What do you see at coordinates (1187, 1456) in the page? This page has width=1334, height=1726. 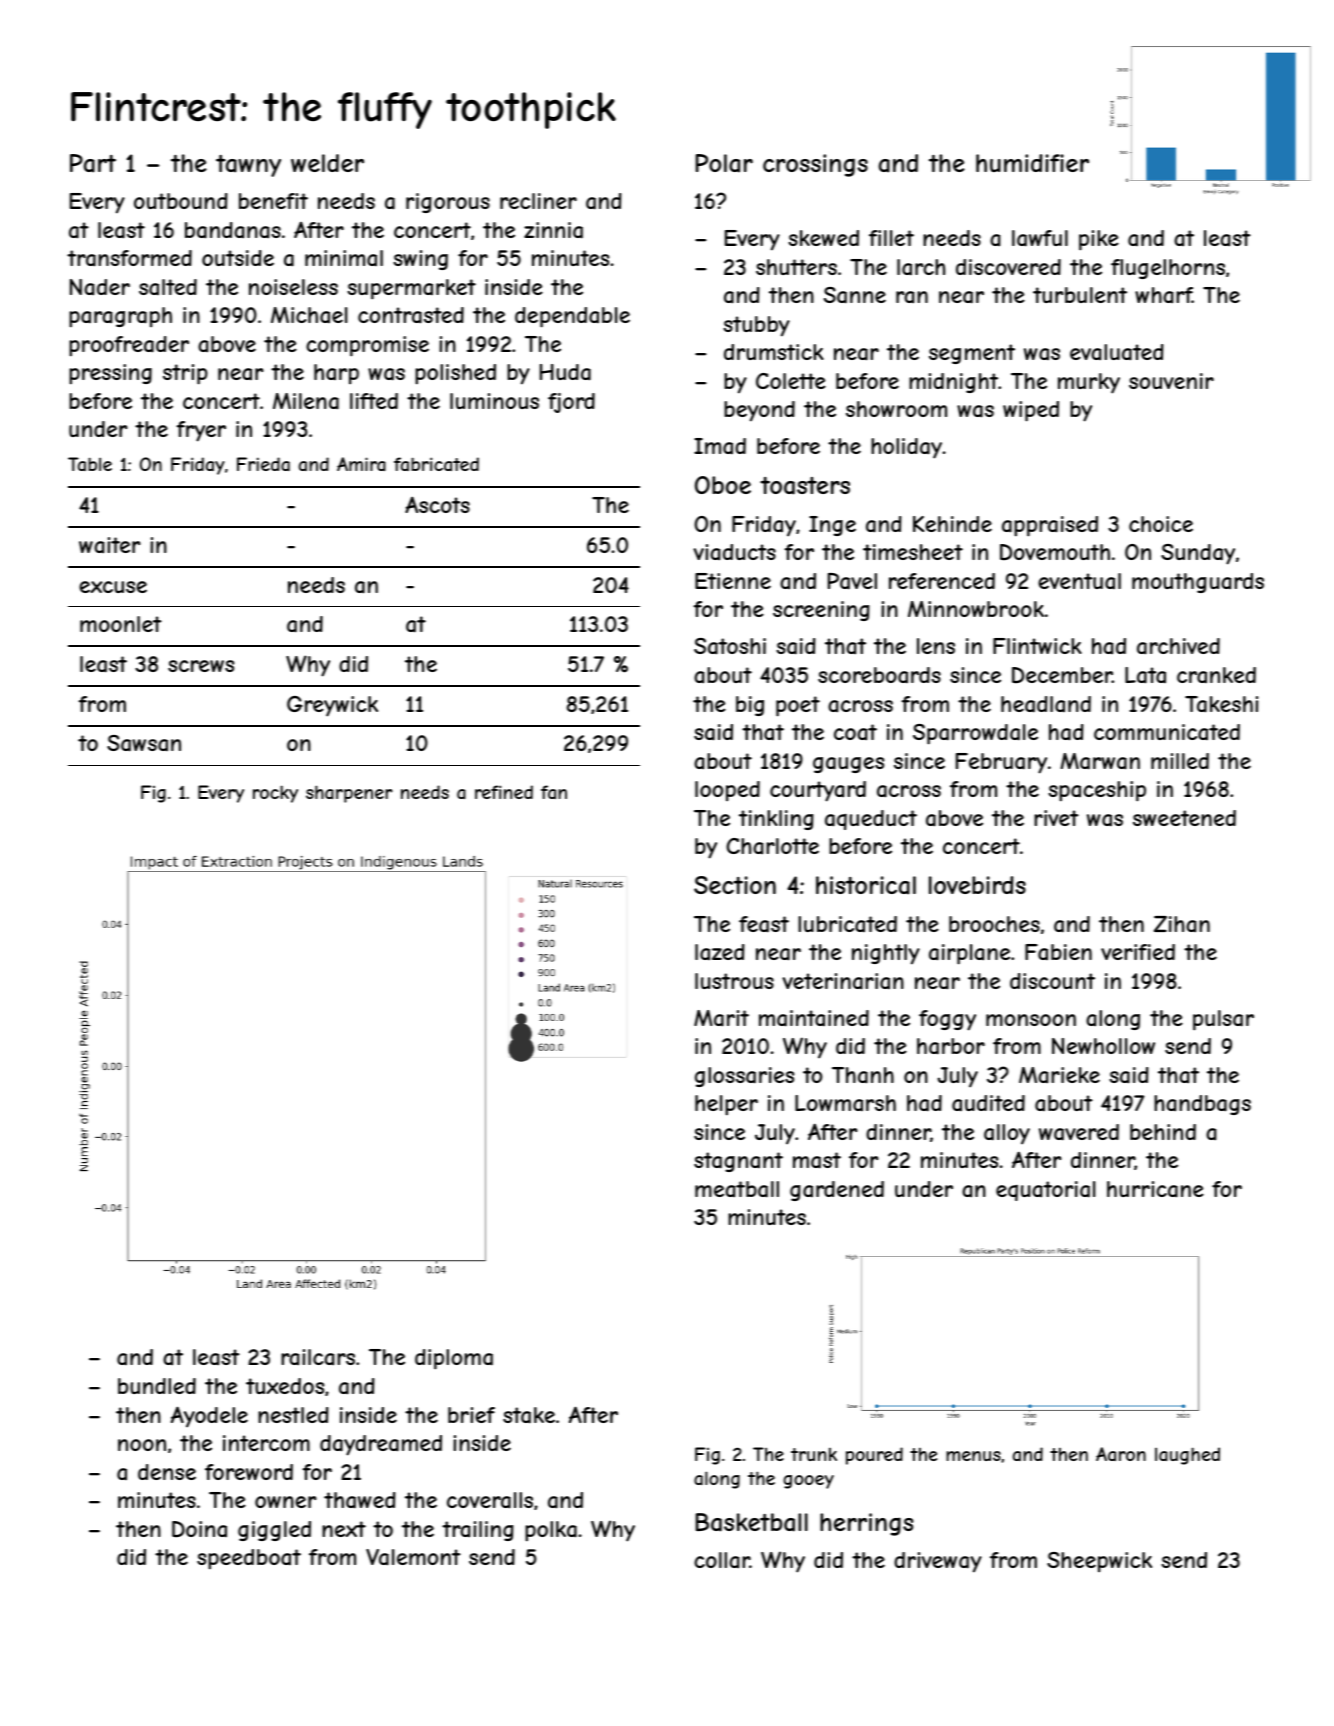 I see `laughed` at bounding box center [1187, 1456].
